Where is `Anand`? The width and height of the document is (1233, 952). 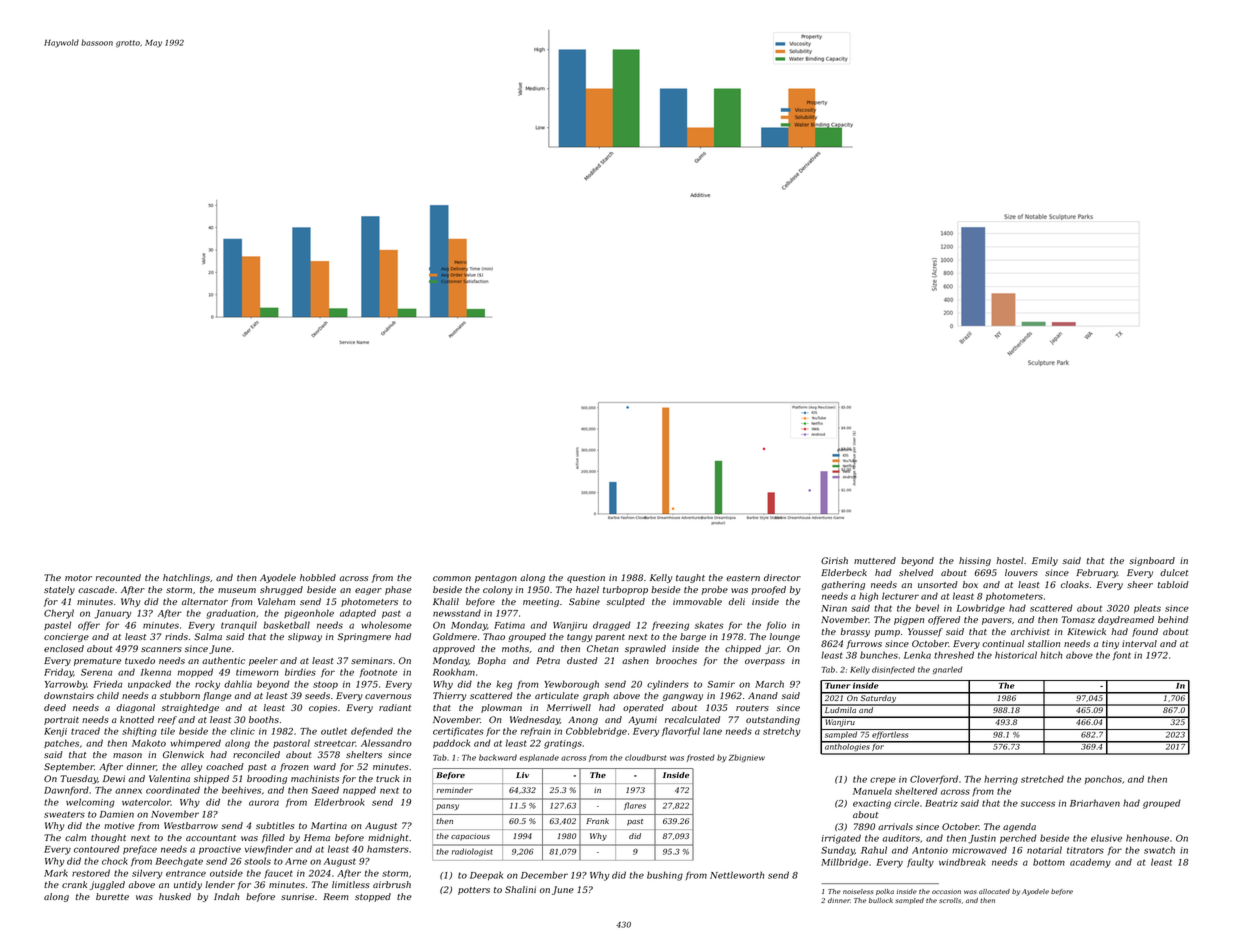
Anand is located at coordinates (763, 695).
